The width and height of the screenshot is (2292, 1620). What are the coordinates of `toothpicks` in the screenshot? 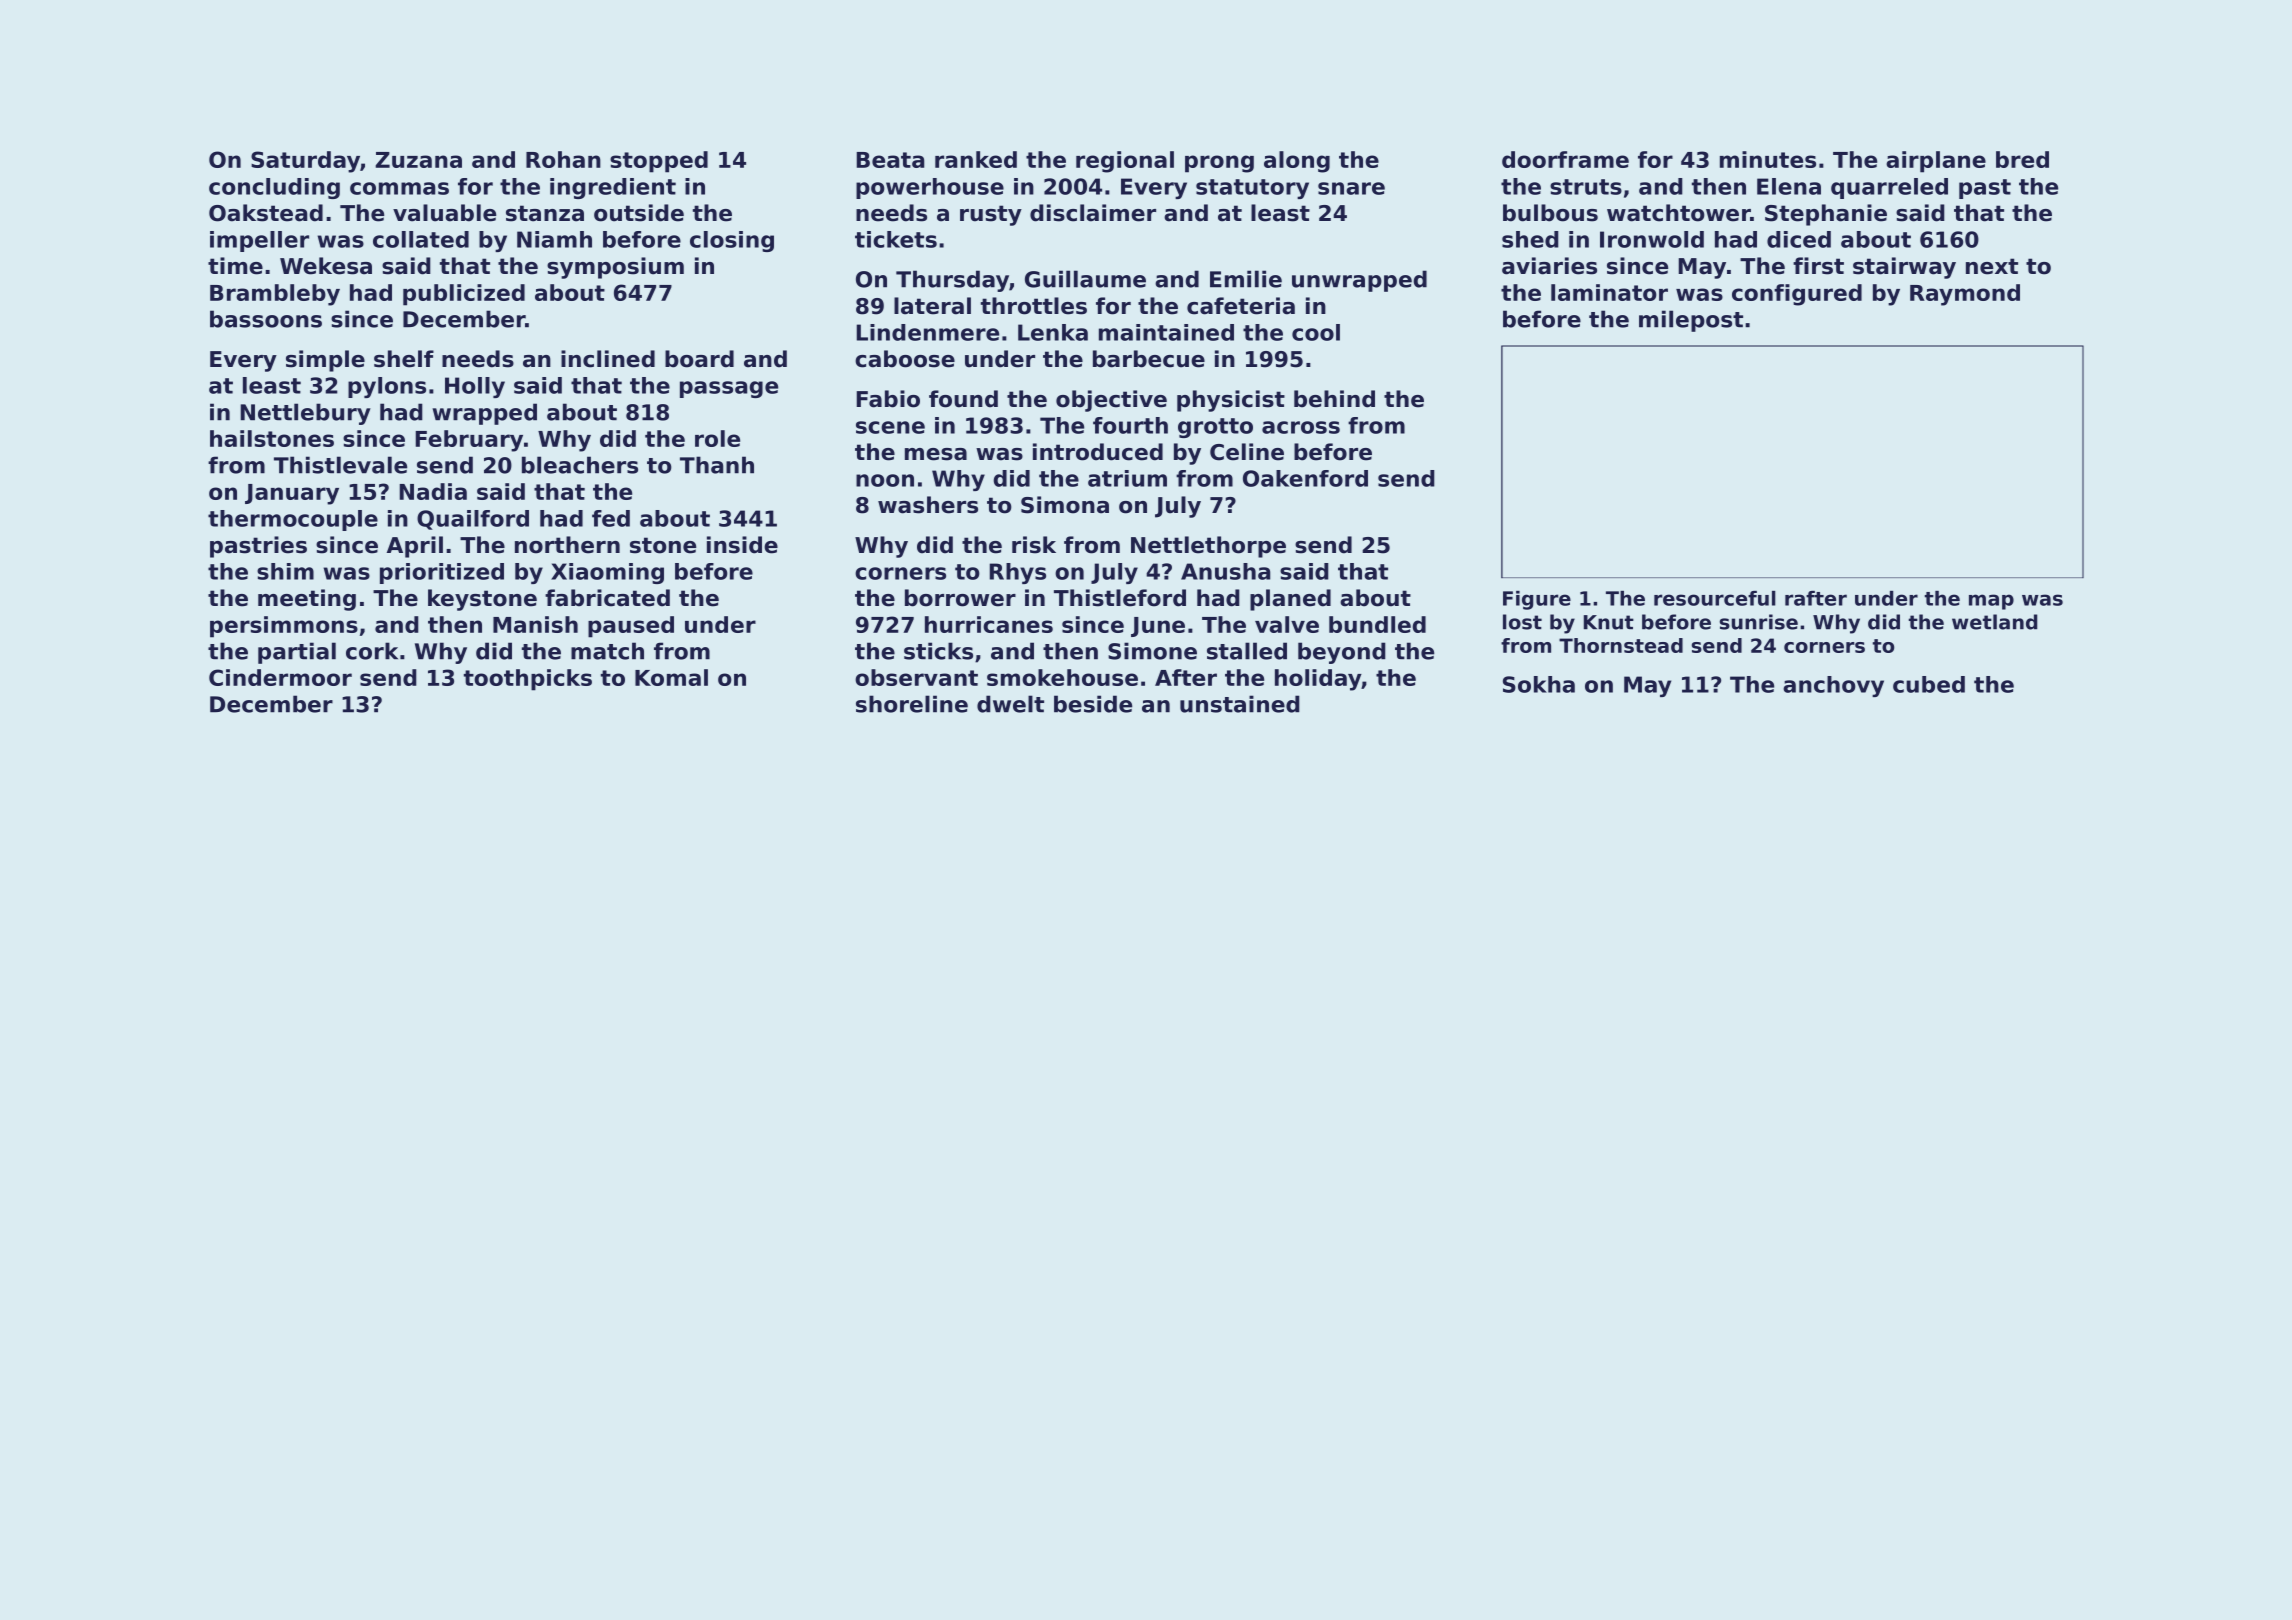 It's located at (528, 680).
